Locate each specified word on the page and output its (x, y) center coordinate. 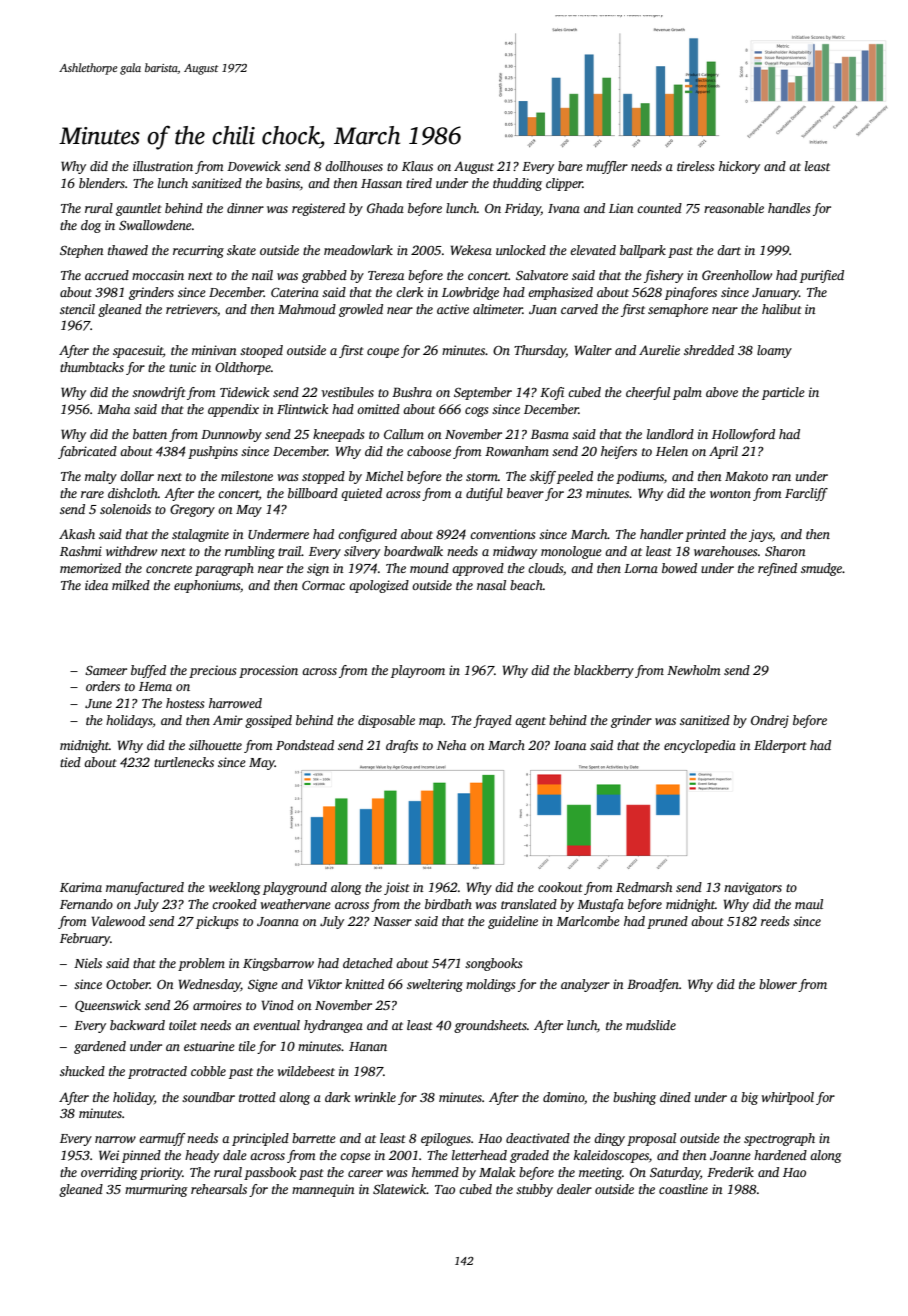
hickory (739, 167)
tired (419, 183)
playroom (418, 671)
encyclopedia (700, 746)
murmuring (156, 1190)
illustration (163, 166)
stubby (534, 1190)
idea (96, 585)
